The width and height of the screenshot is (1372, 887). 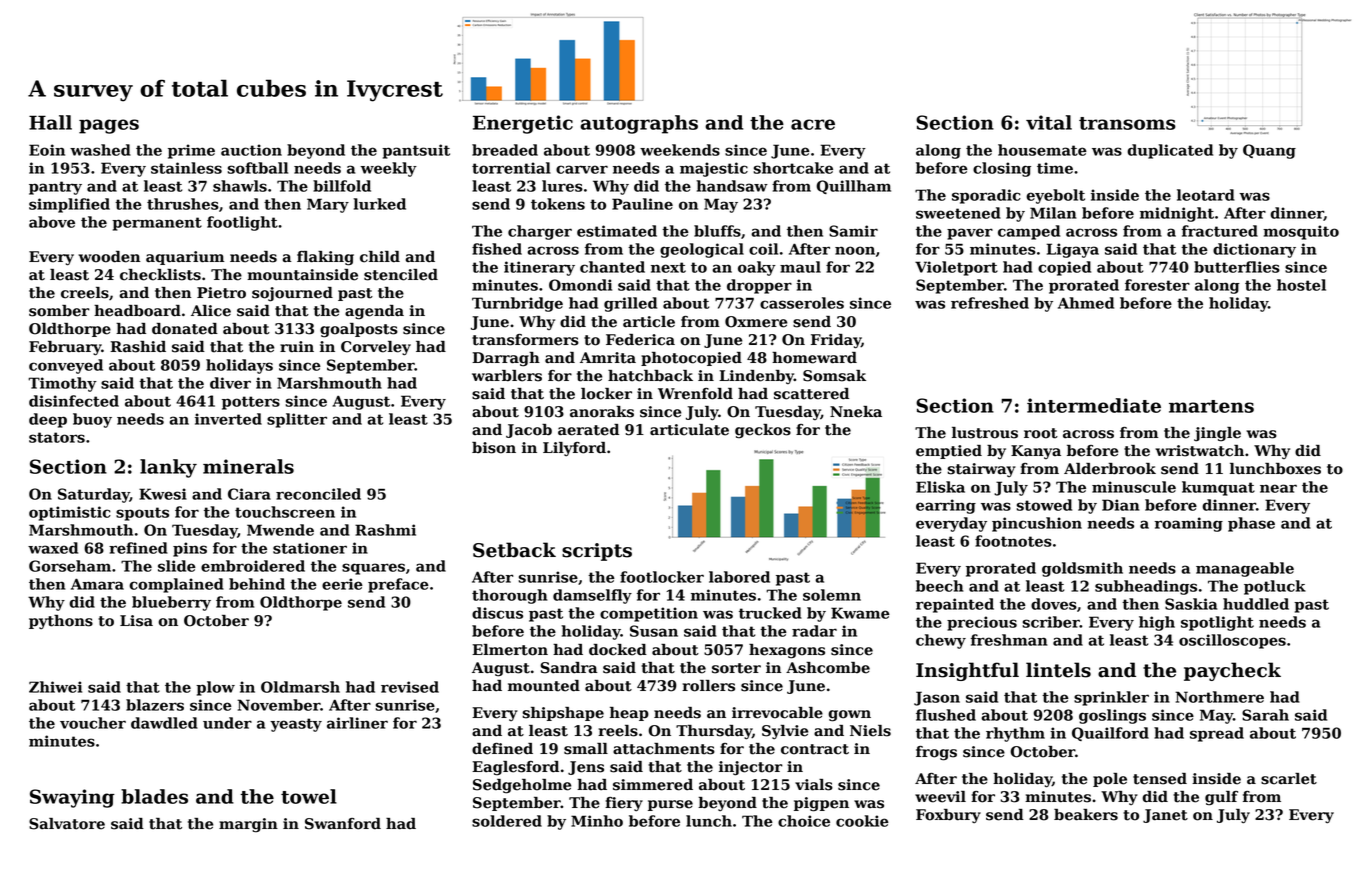 I want to click on Lilyford, so click(x=574, y=449).
